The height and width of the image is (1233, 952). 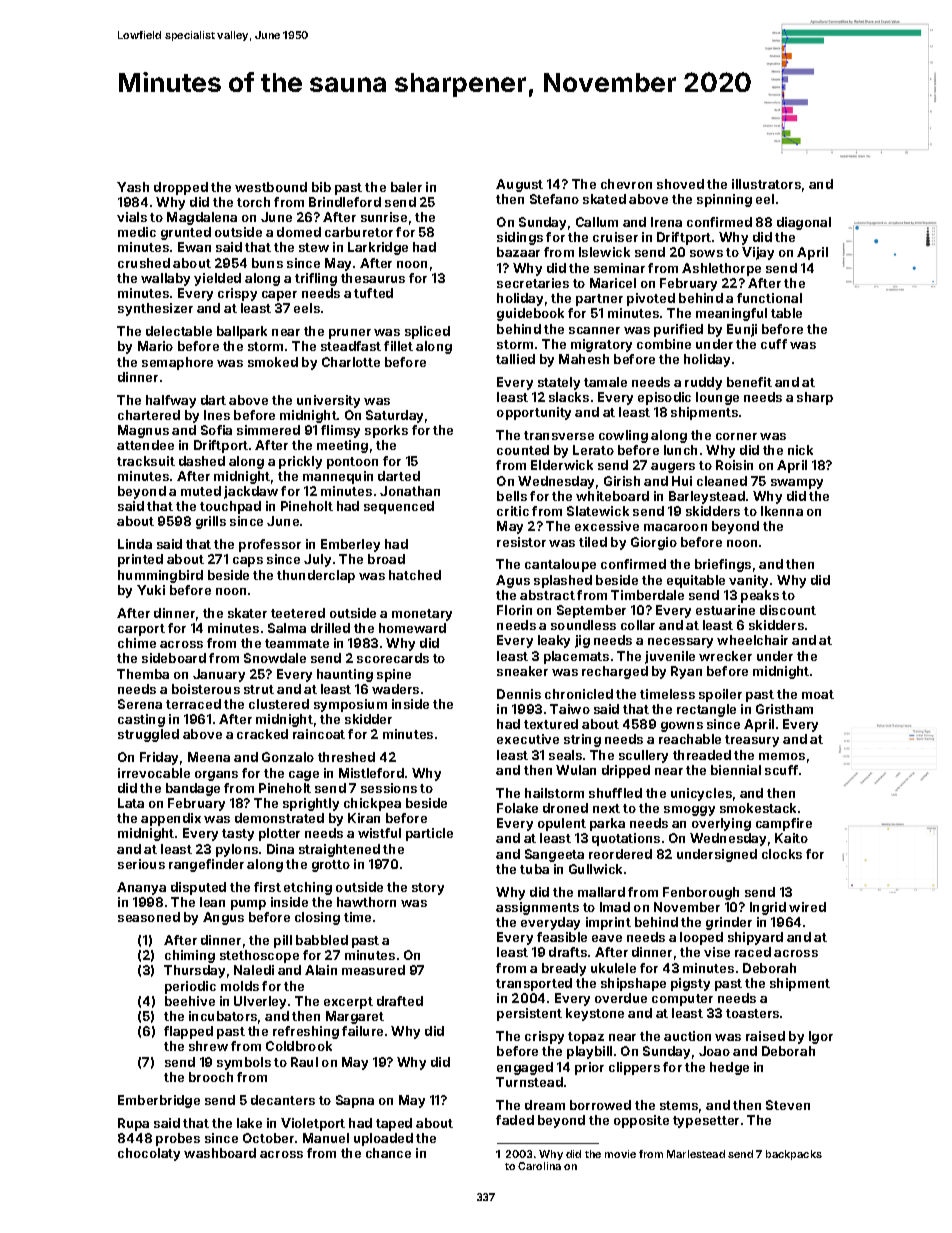 I want to click on sideboard, so click(x=174, y=658).
